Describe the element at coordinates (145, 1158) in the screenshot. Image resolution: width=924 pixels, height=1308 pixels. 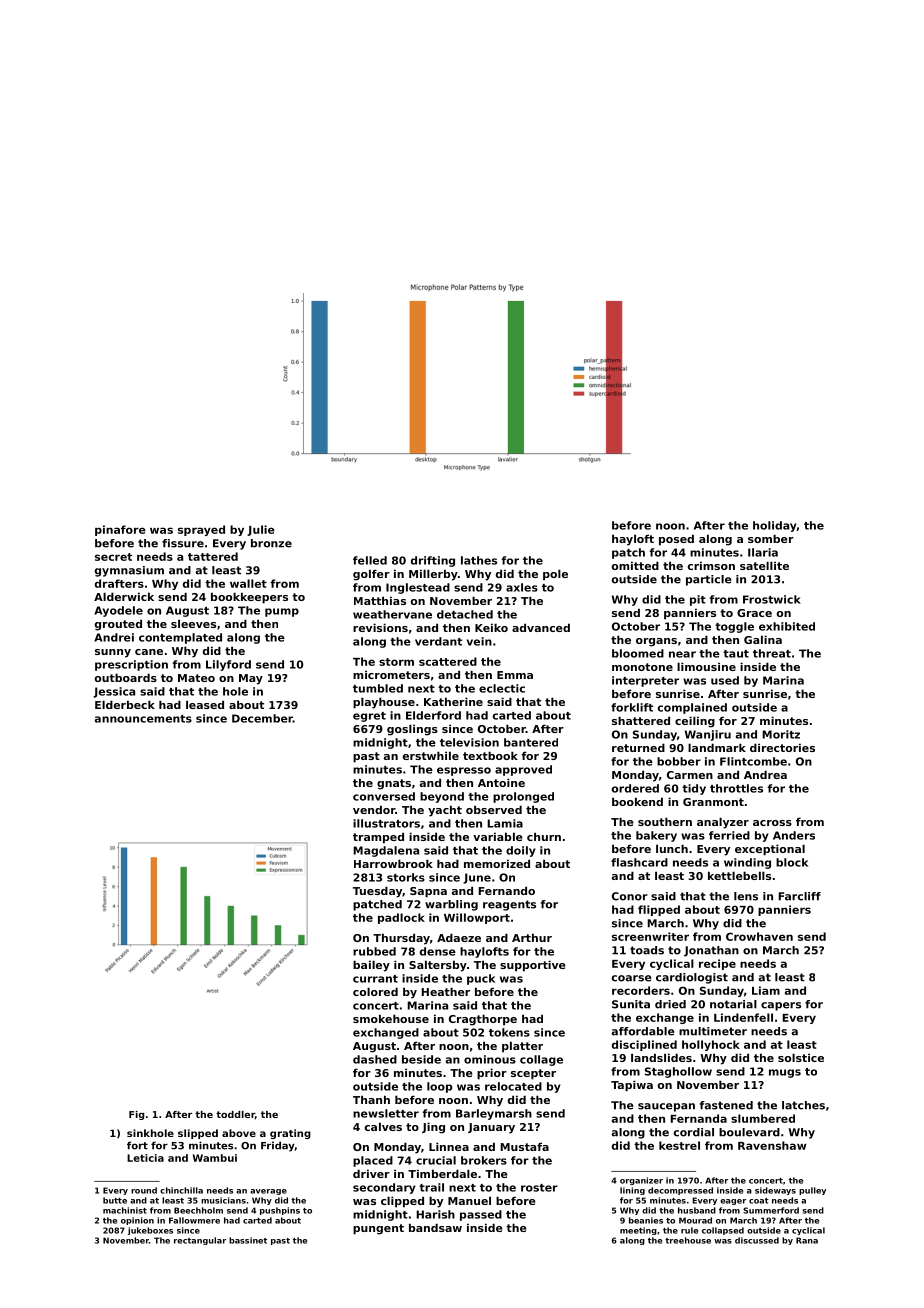
I see `Leticia` at that location.
